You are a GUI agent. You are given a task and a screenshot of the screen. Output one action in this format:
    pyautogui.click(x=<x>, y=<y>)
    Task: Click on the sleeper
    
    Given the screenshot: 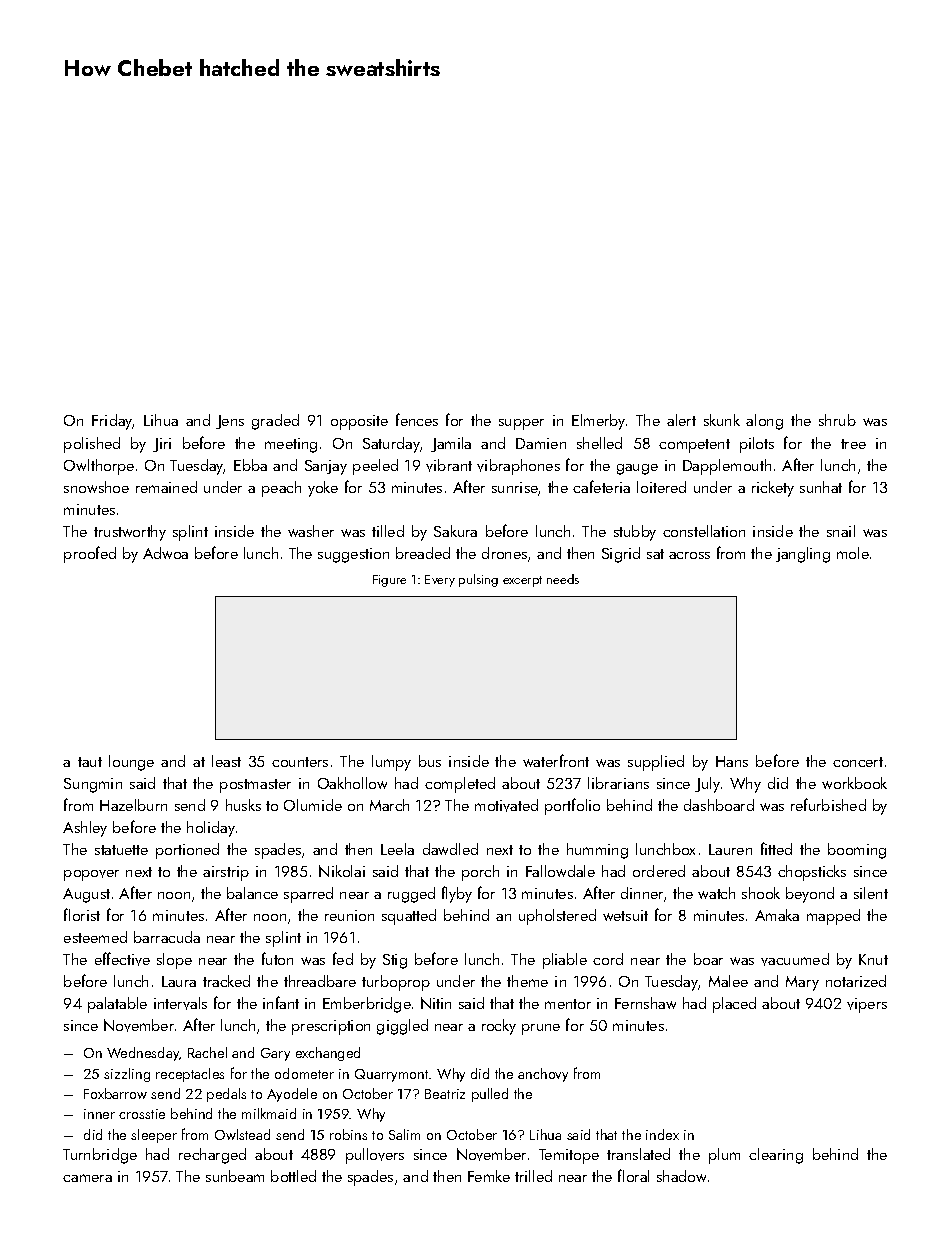 What is the action you would take?
    pyautogui.click(x=154, y=1136)
